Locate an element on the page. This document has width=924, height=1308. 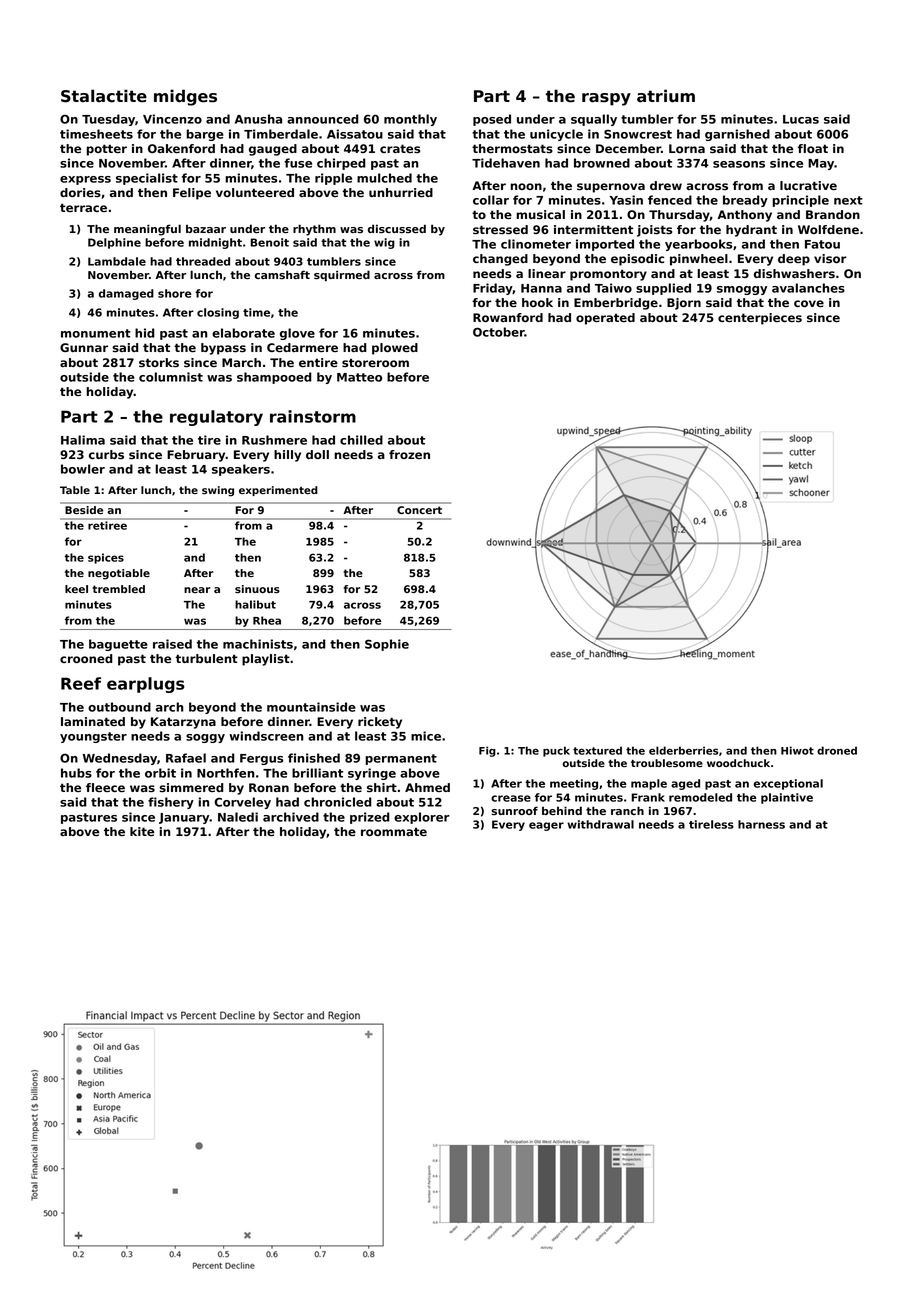
Fergus is located at coordinates (261, 759).
